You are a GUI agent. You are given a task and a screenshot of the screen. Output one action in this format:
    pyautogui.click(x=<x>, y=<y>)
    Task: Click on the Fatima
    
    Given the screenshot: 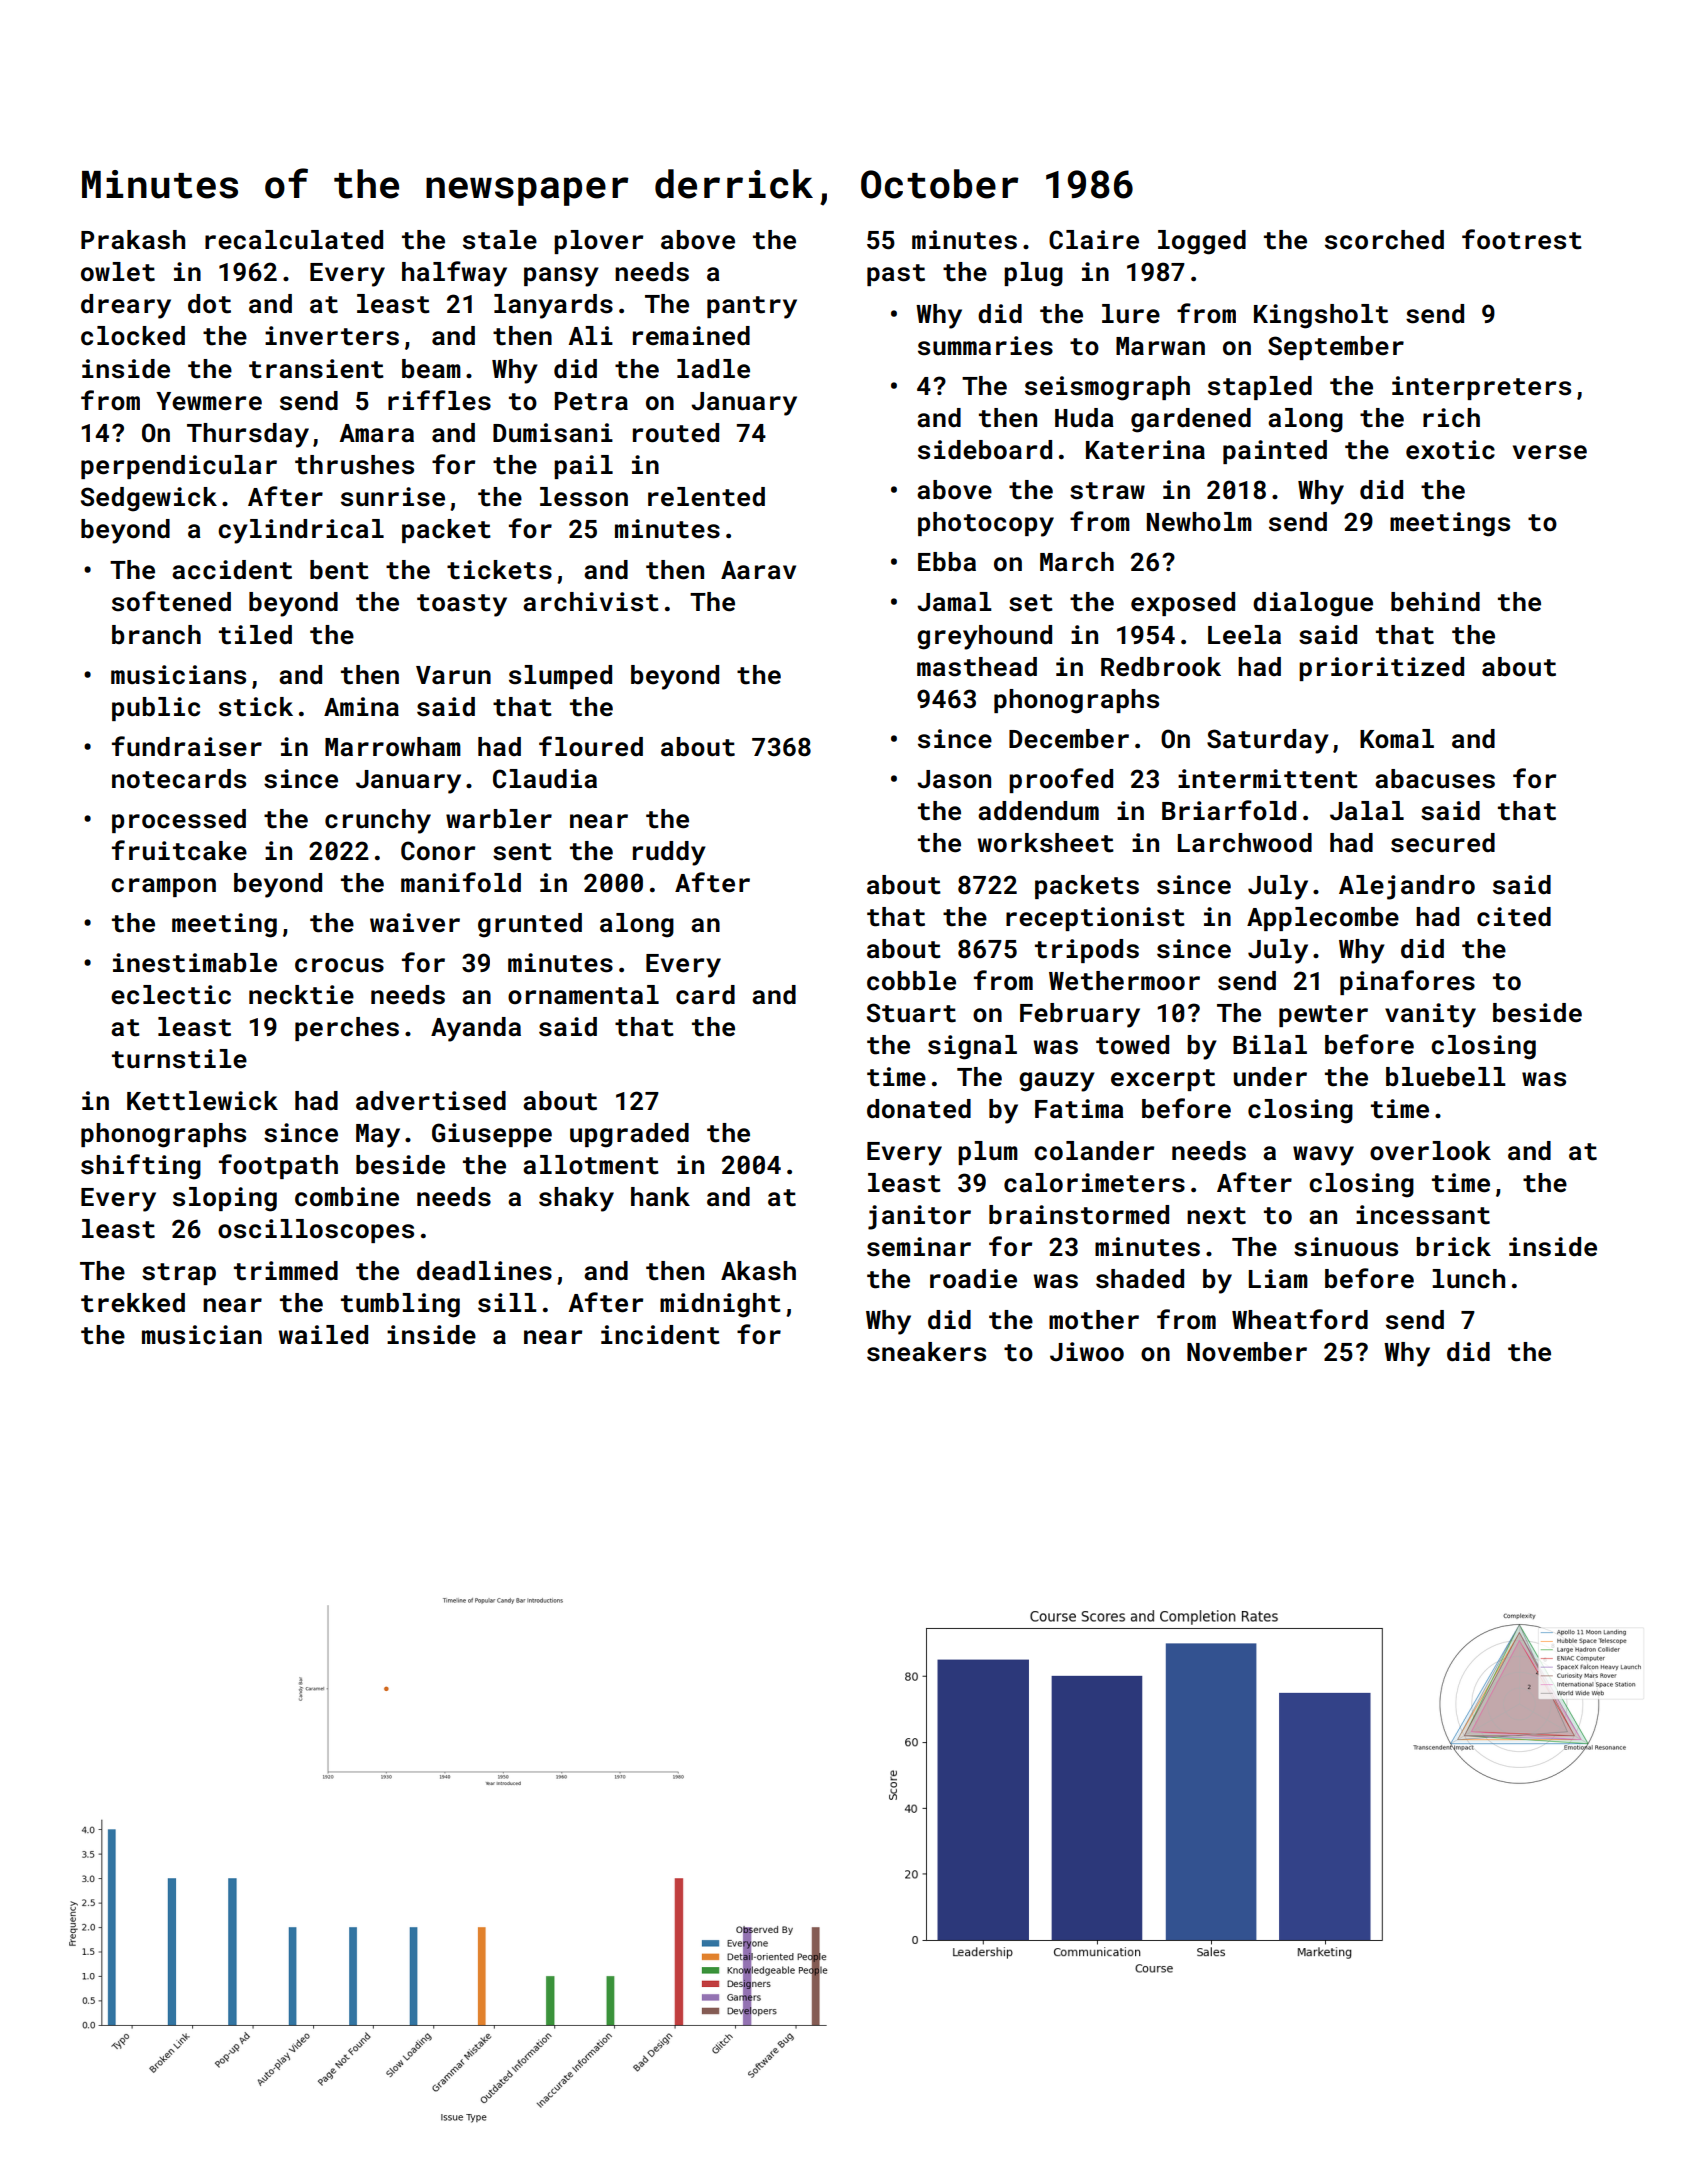 What is the action you would take?
    pyautogui.click(x=1079, y=1109)
